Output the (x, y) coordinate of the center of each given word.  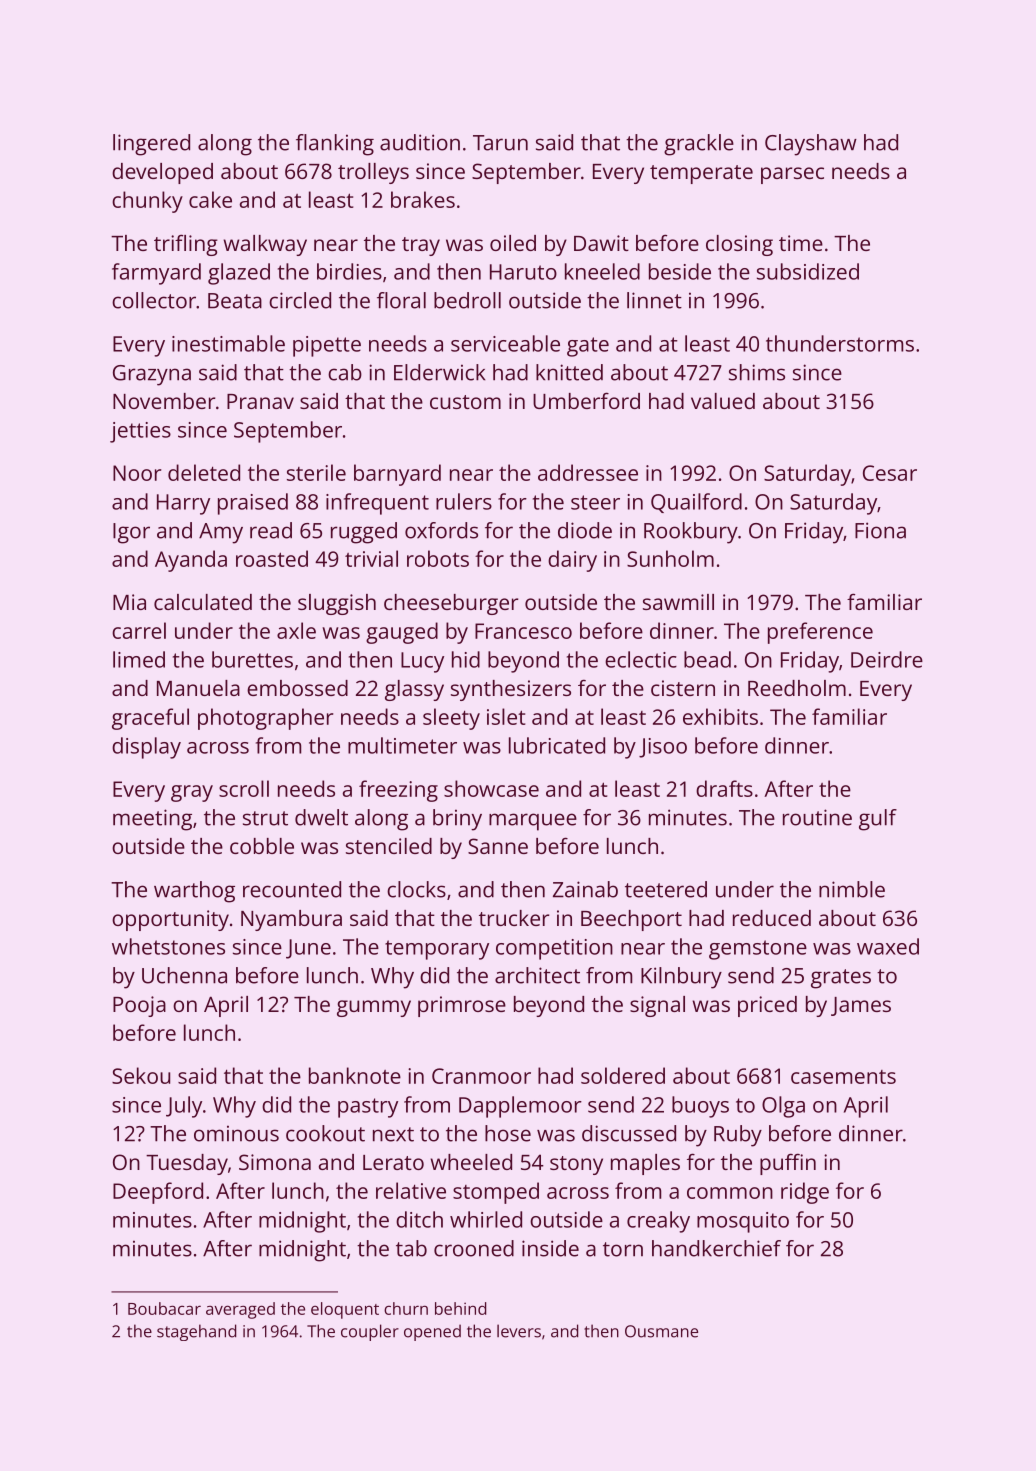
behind (460, 1308)
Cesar (890, 473)
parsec (792, 175)
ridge (805, 1193)
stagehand (196, 1332)
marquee (533, 822)
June (308, 949)
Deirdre (887, 659)
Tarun (500, 143)
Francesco (523, 631)
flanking (335, 145)
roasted (272, 558)
